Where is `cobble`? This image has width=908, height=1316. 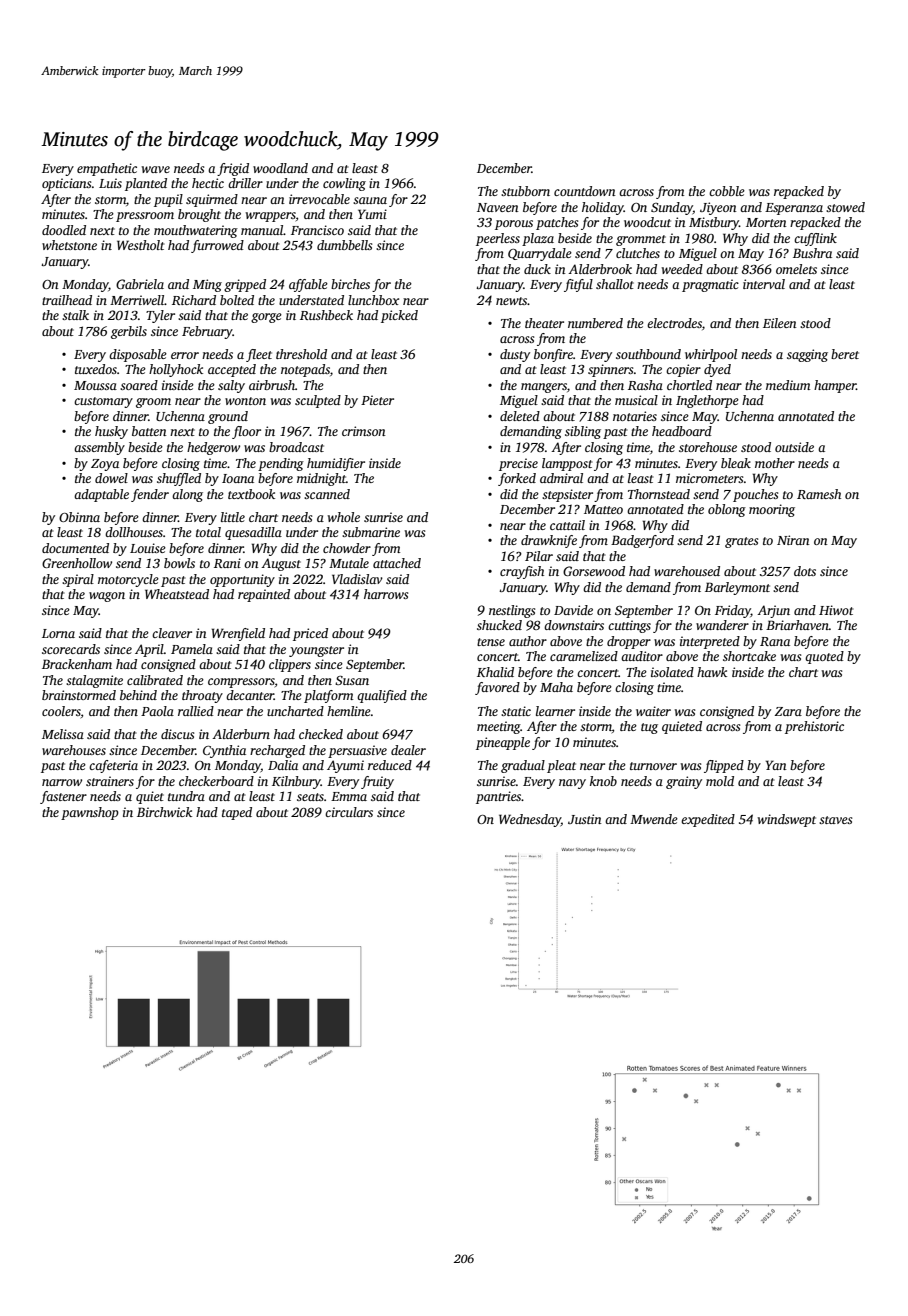
cobble is located at coordinates (727, 191).
